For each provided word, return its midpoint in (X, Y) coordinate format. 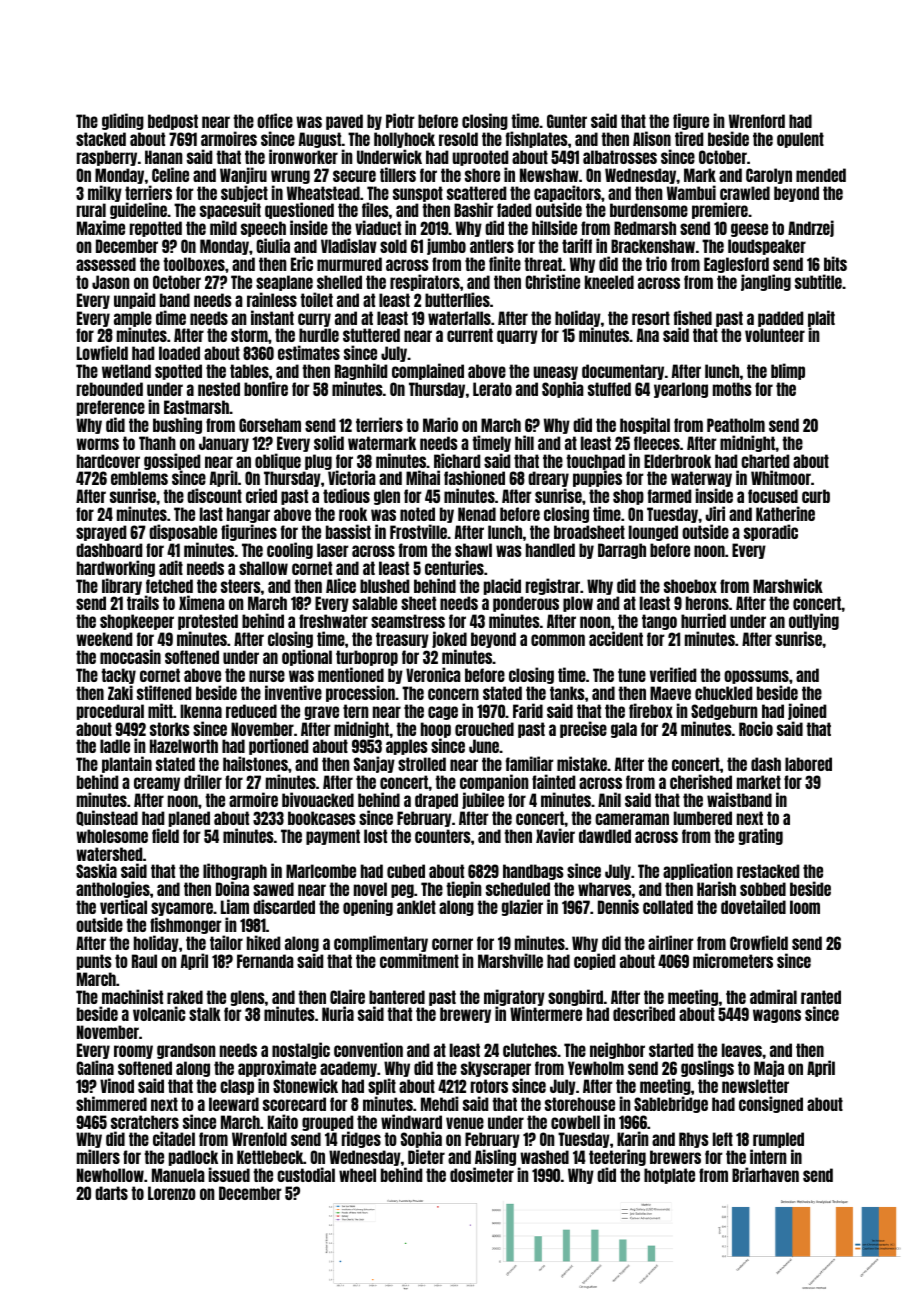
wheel (357, 1175)
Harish (716, 888)
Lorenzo (172, 1193)
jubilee (483, 800)
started (671, 1050)
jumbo (446, 246)
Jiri (715, 513)
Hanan (163, 157)
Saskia (96, 870)
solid (329, 442)
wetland (126, 371)
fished (693, 317)
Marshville (510, 960)
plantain (127, 764)
